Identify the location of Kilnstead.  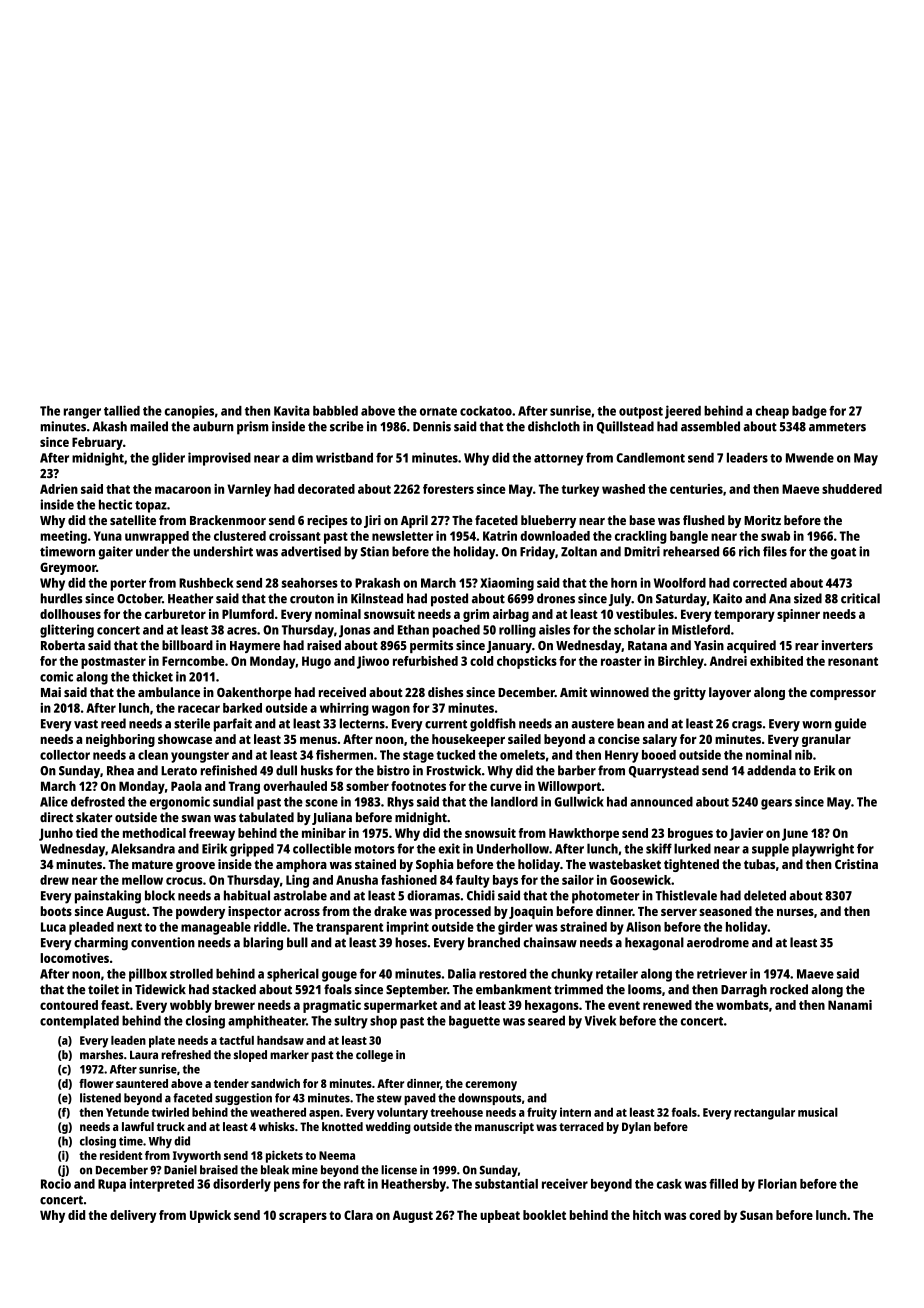
(377, 598).
